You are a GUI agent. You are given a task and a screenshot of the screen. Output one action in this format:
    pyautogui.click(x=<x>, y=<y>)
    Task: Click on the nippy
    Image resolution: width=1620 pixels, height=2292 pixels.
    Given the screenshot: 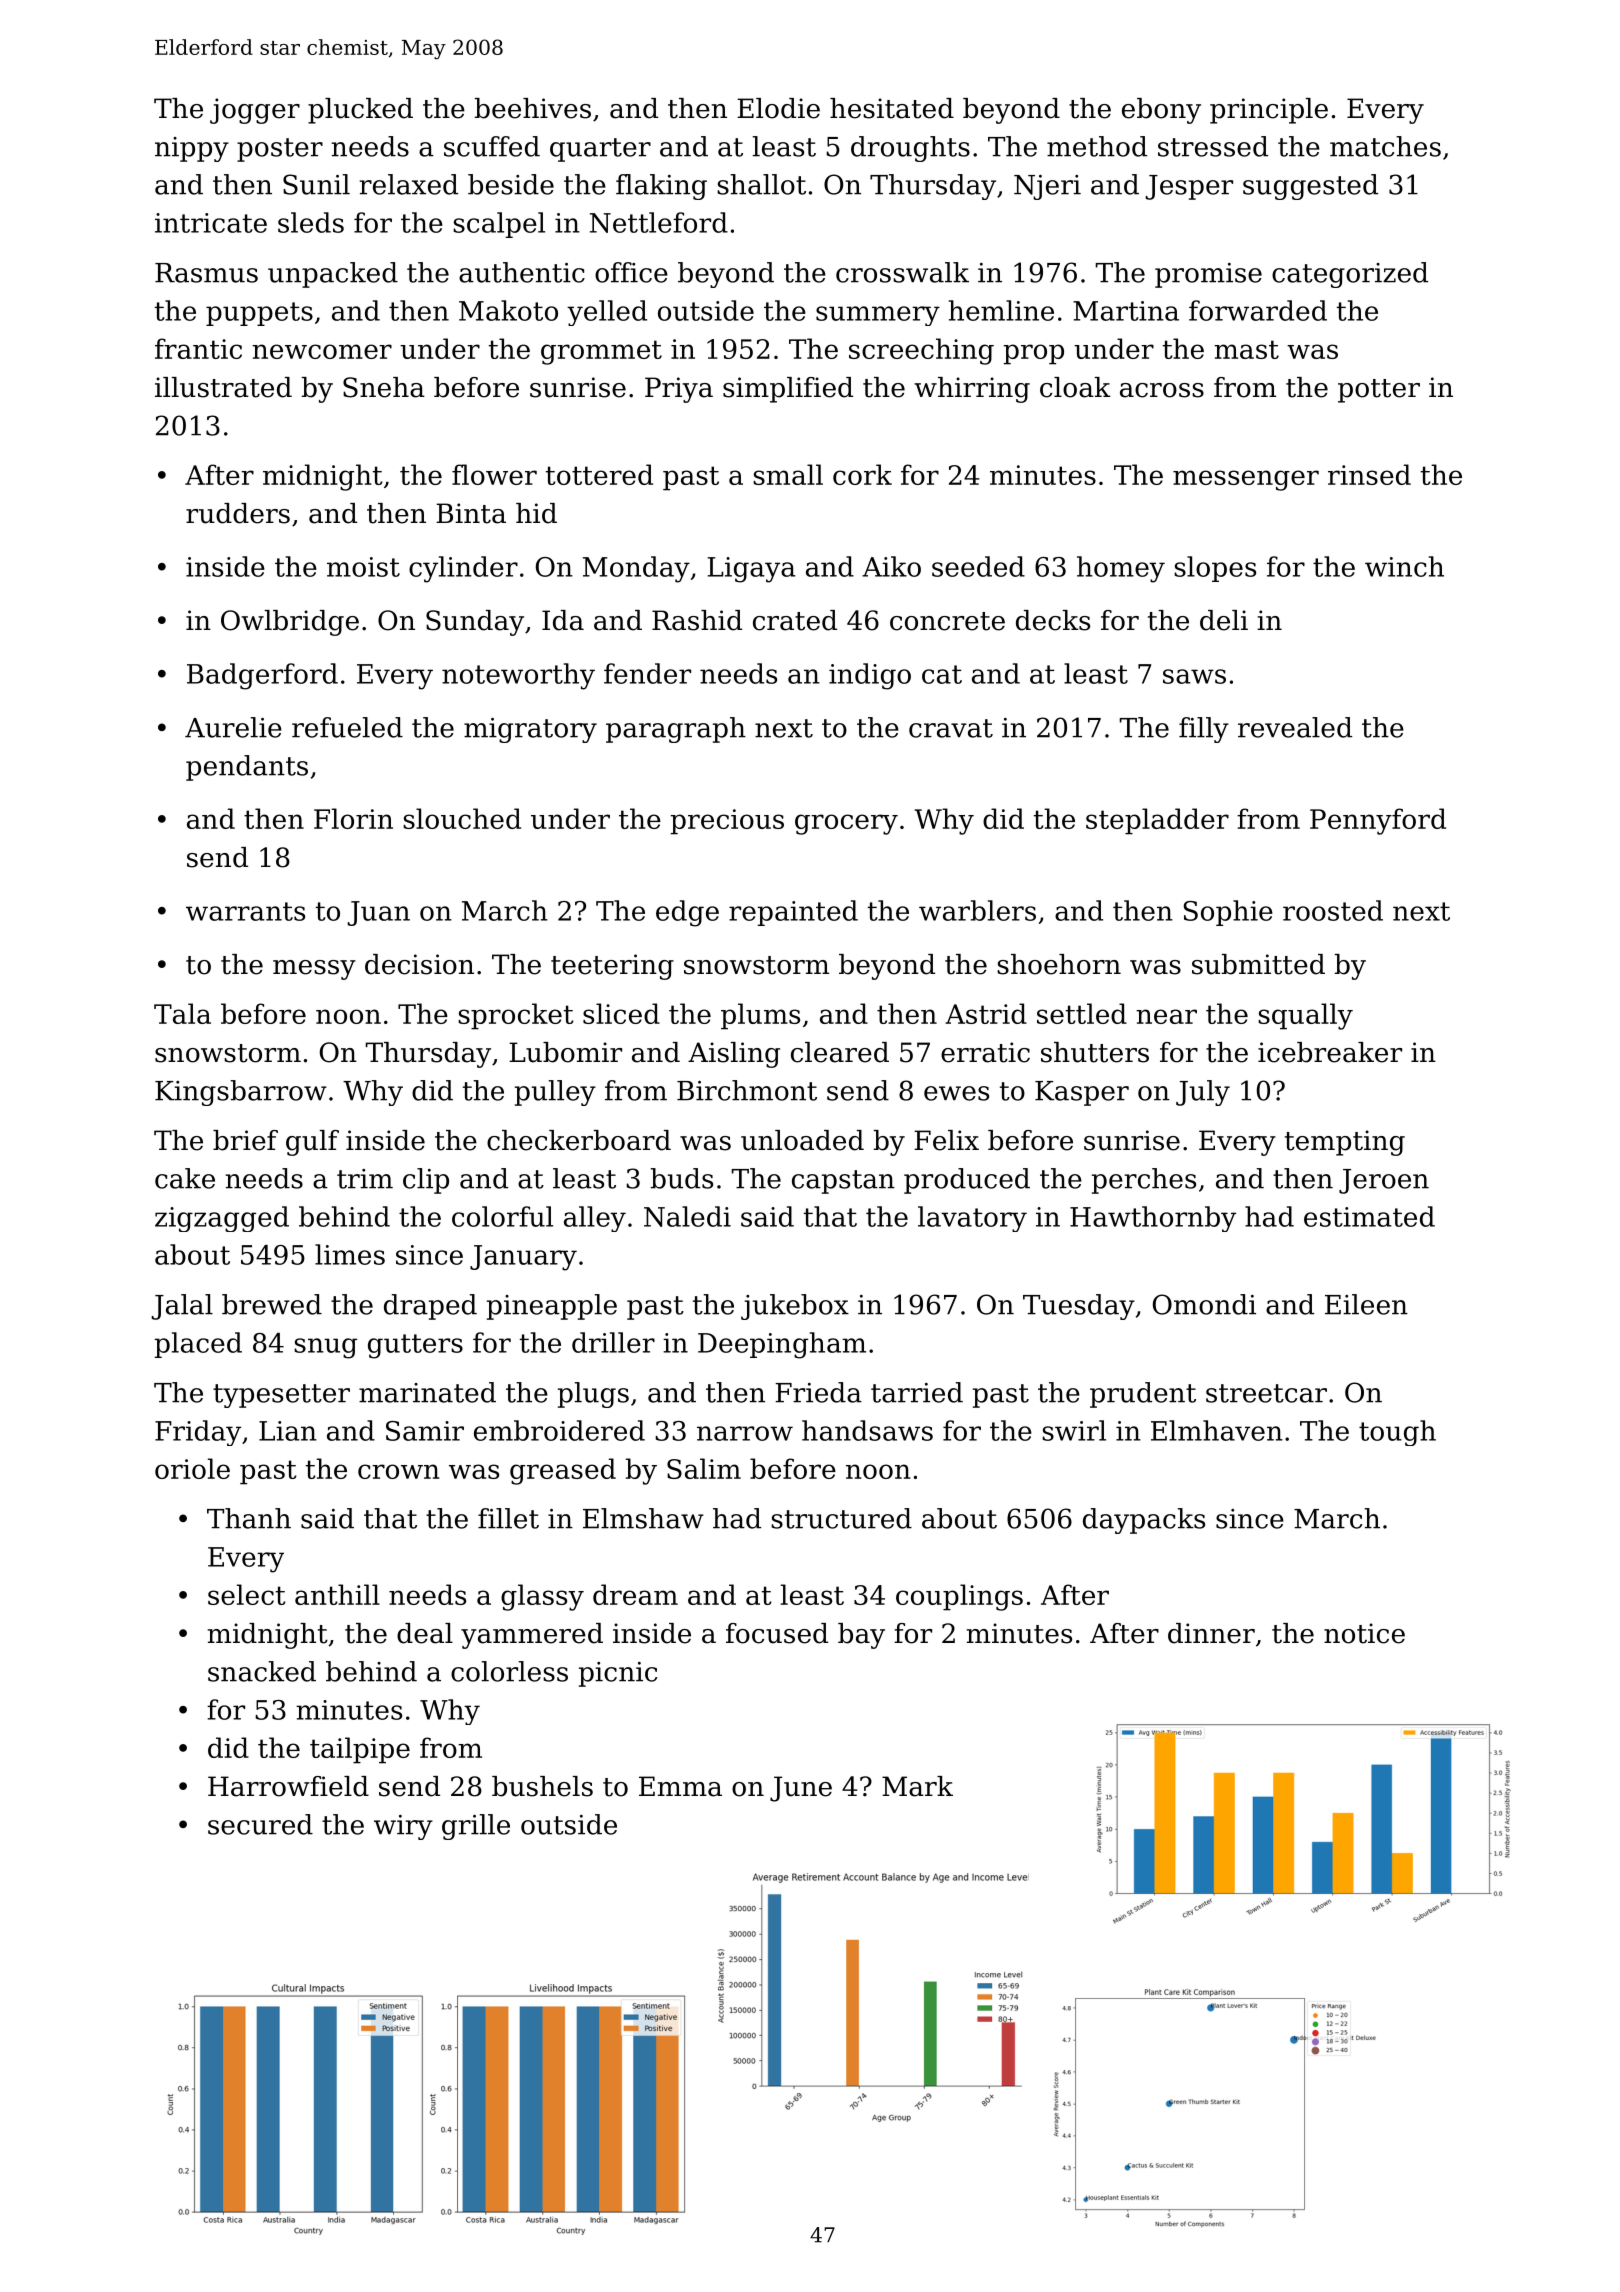 What is the action you would take?
    pyautogui.click(x=192, y=149)
